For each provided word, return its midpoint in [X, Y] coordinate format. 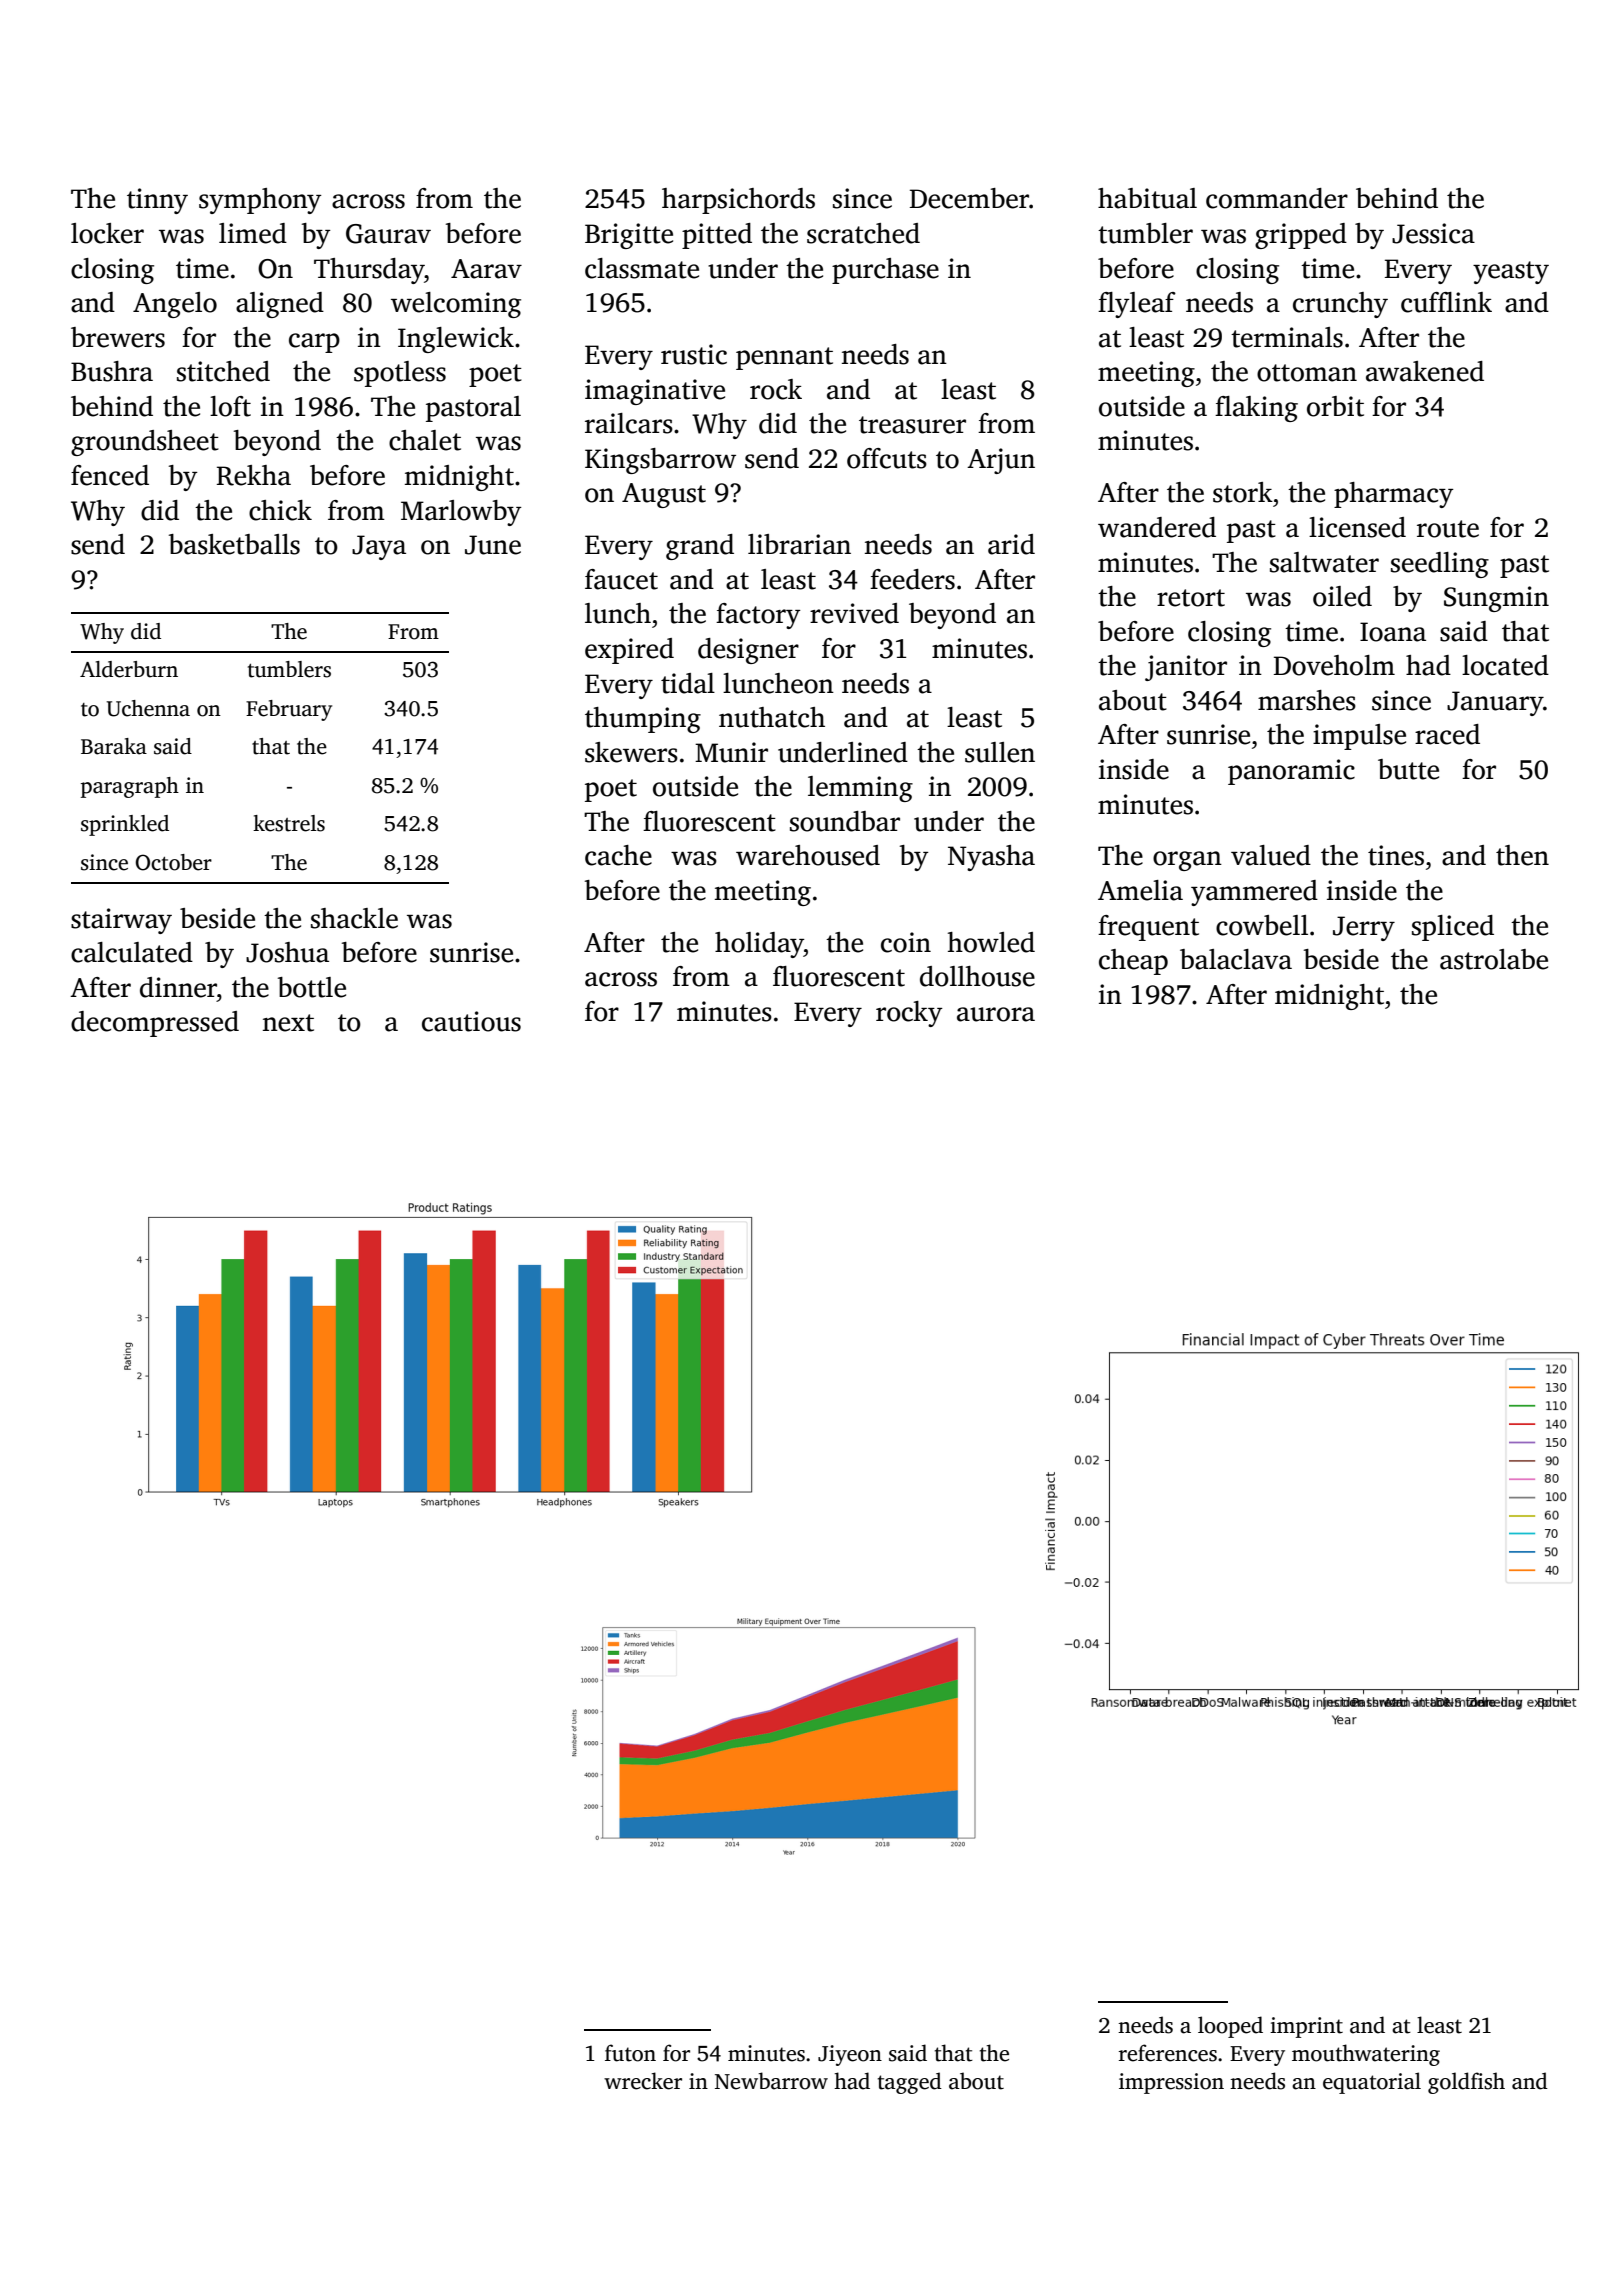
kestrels [289, 823]
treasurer [912, 425]
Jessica [1433, 233]
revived [854, 613]
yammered [1254, 893]
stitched [223, 371]
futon [630, 2053]
